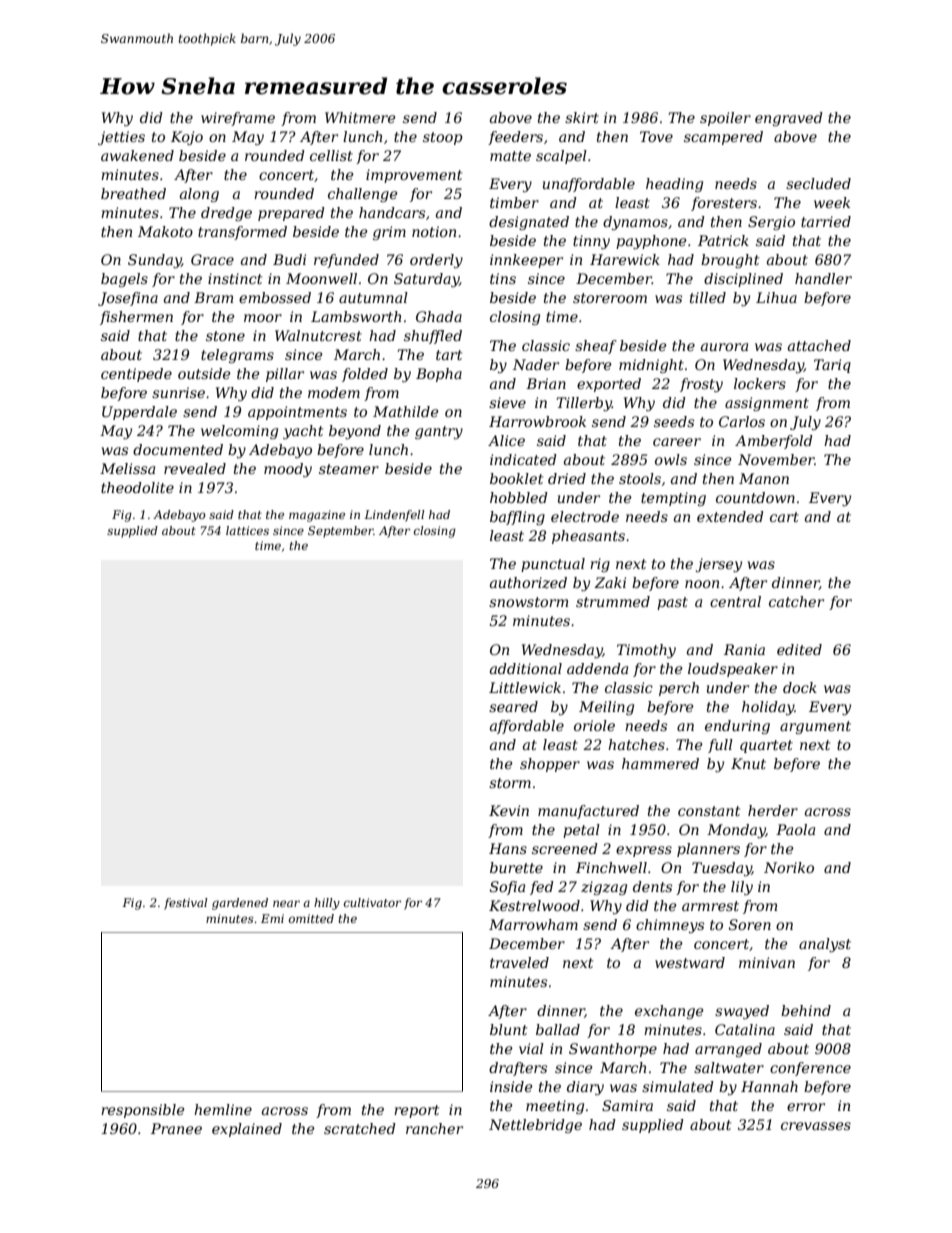  Describe the element at coordinates (526, 668) in the page. I see `additional` at that location.
